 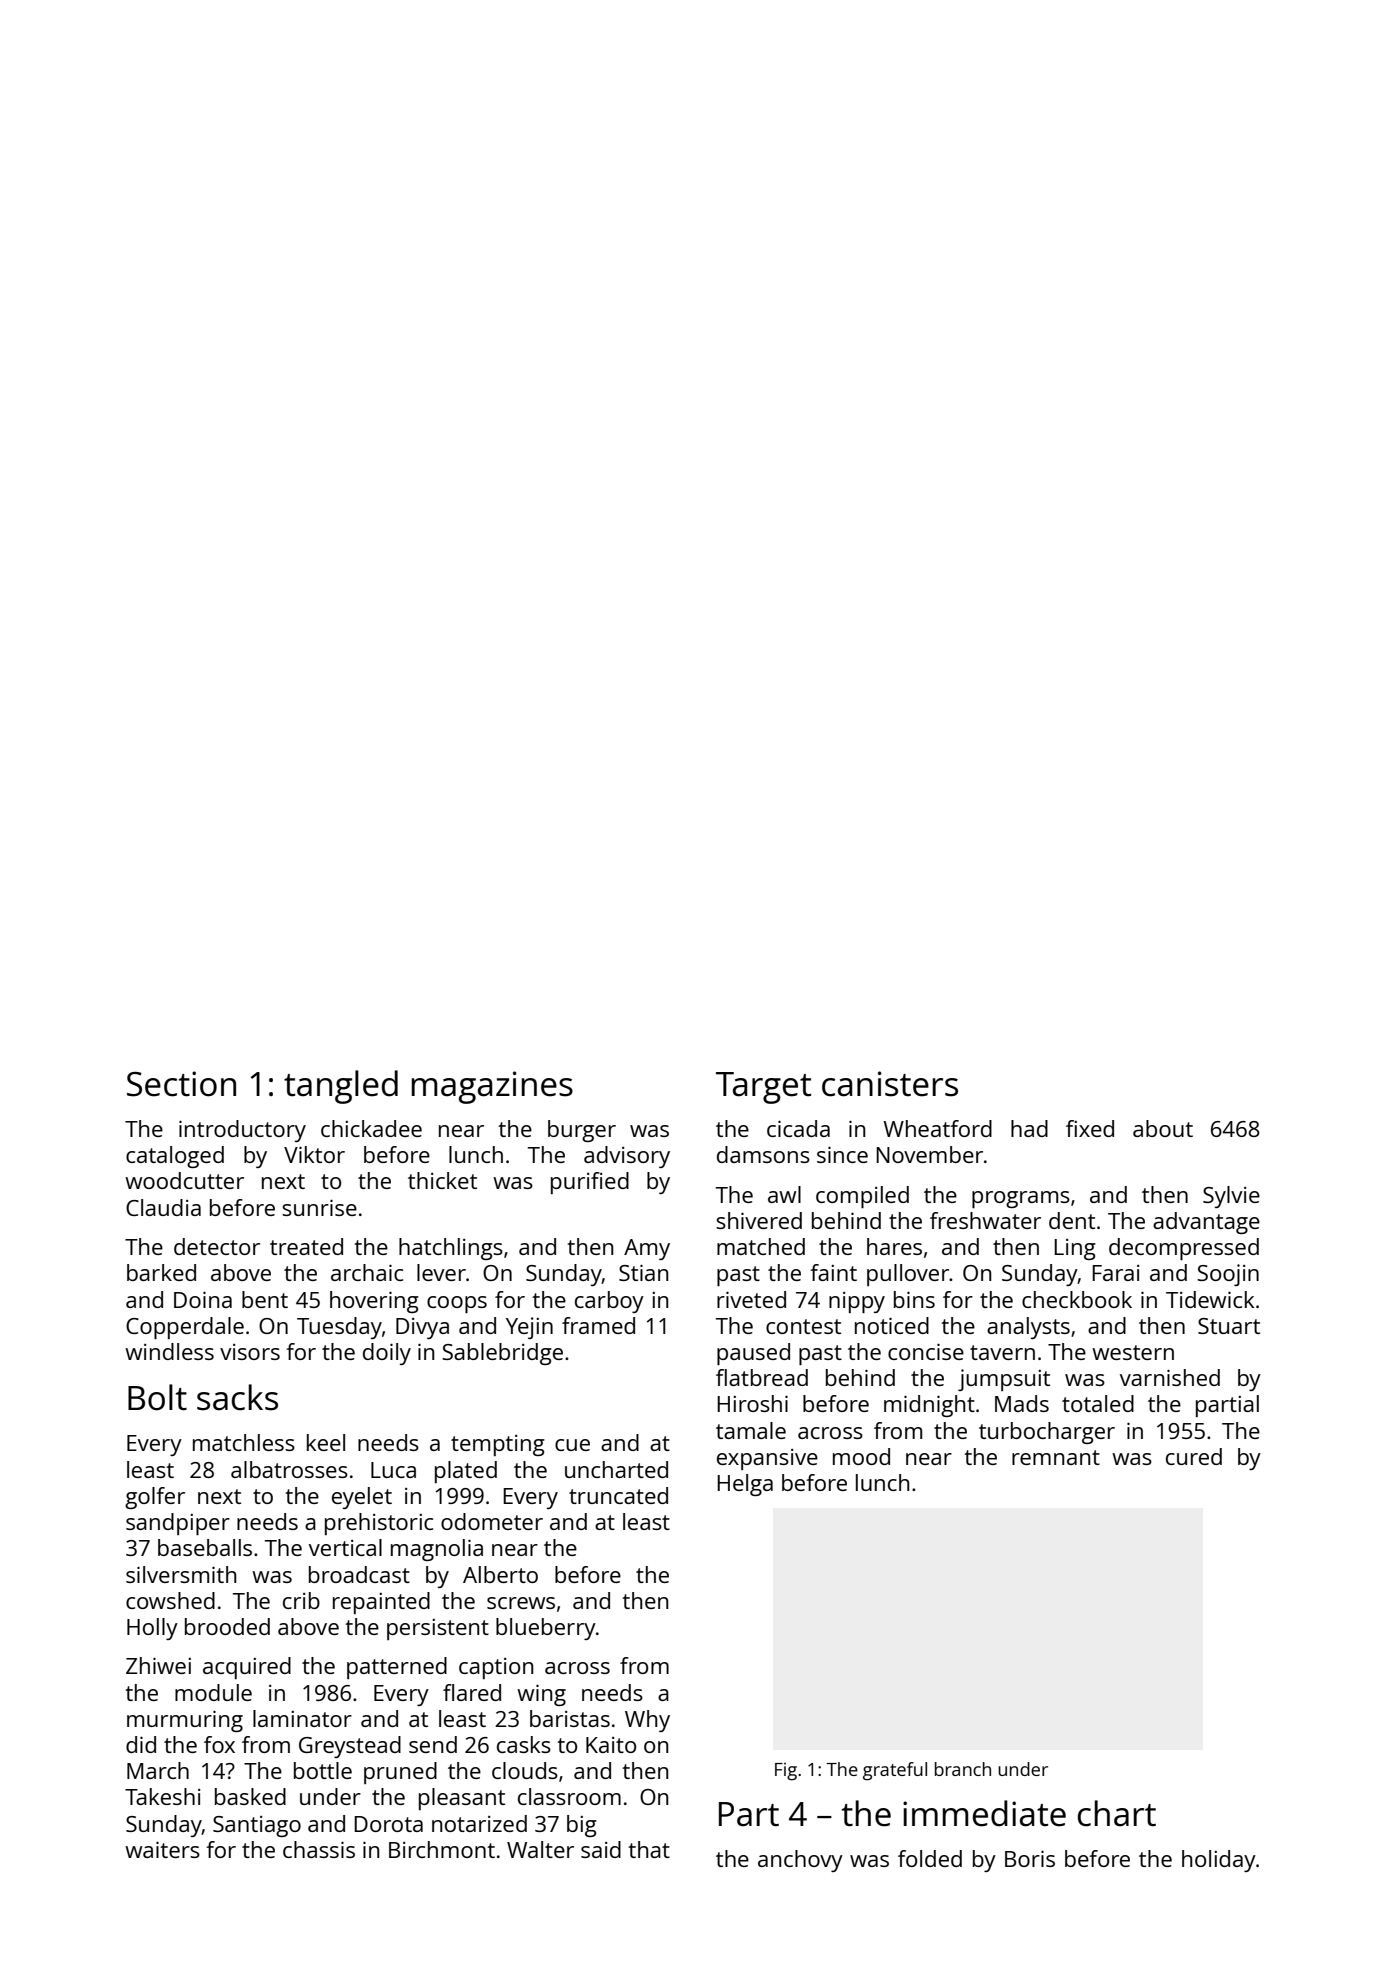 I want to click on tangled, so click(x=341, y=1087).
